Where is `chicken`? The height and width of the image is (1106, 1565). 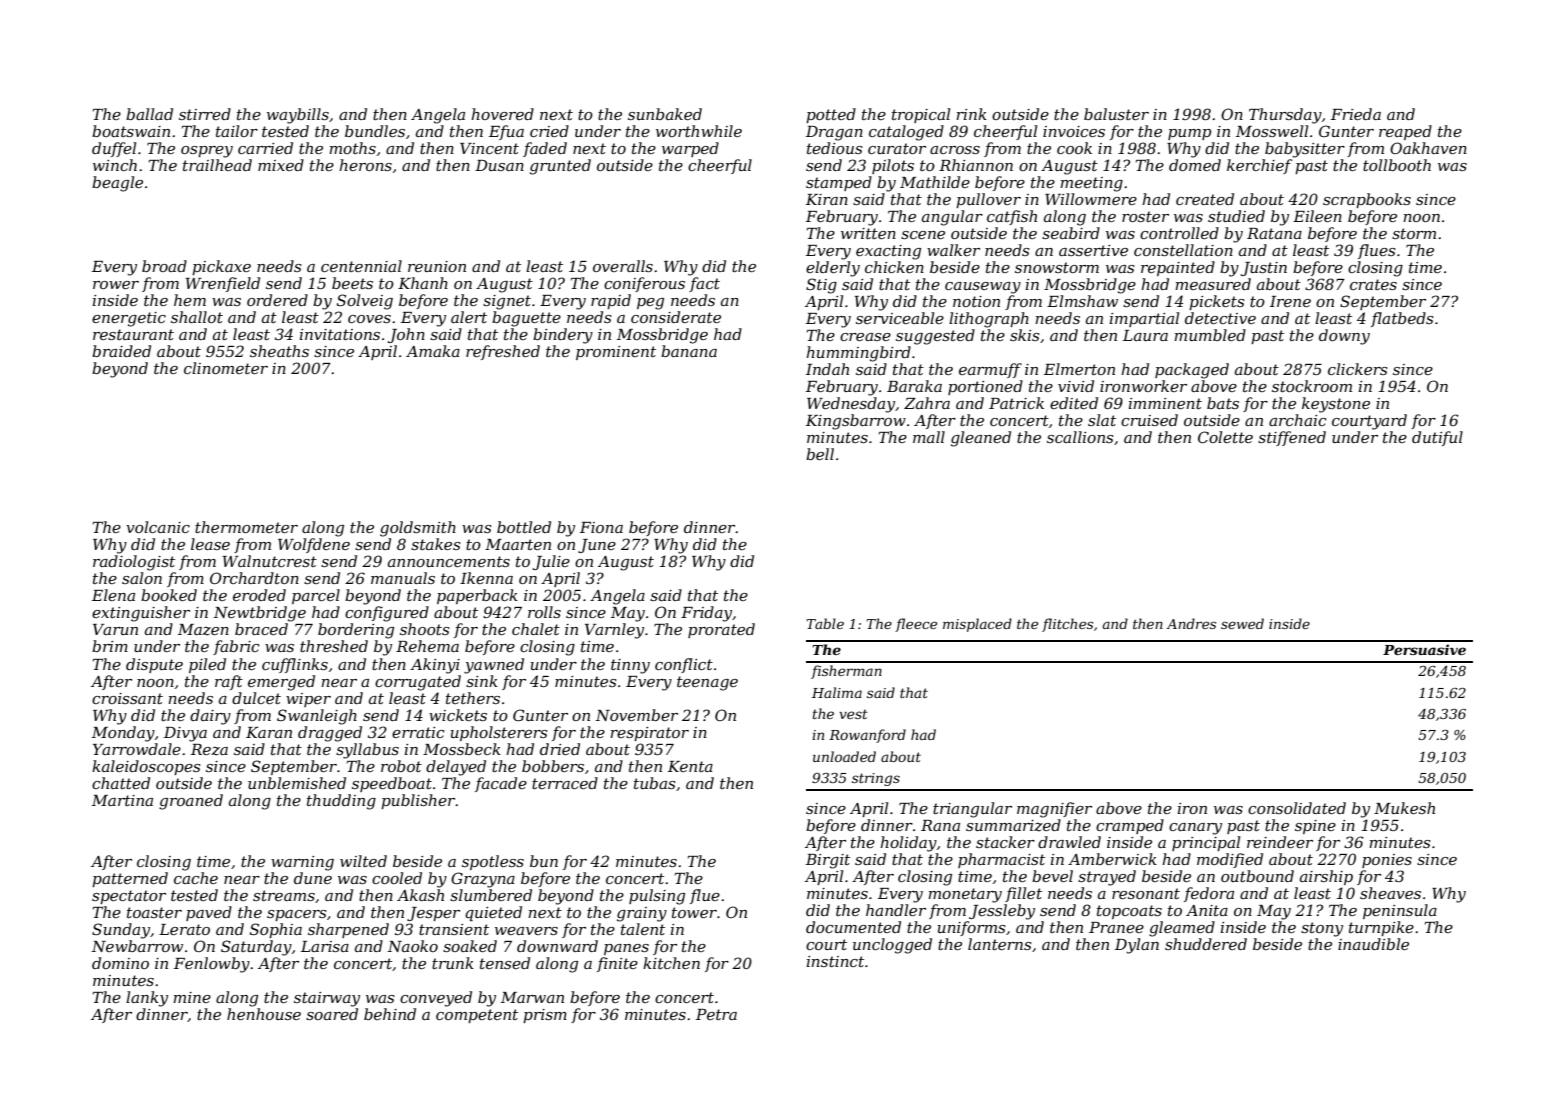
chicken is located at coordinates (894, 267).
